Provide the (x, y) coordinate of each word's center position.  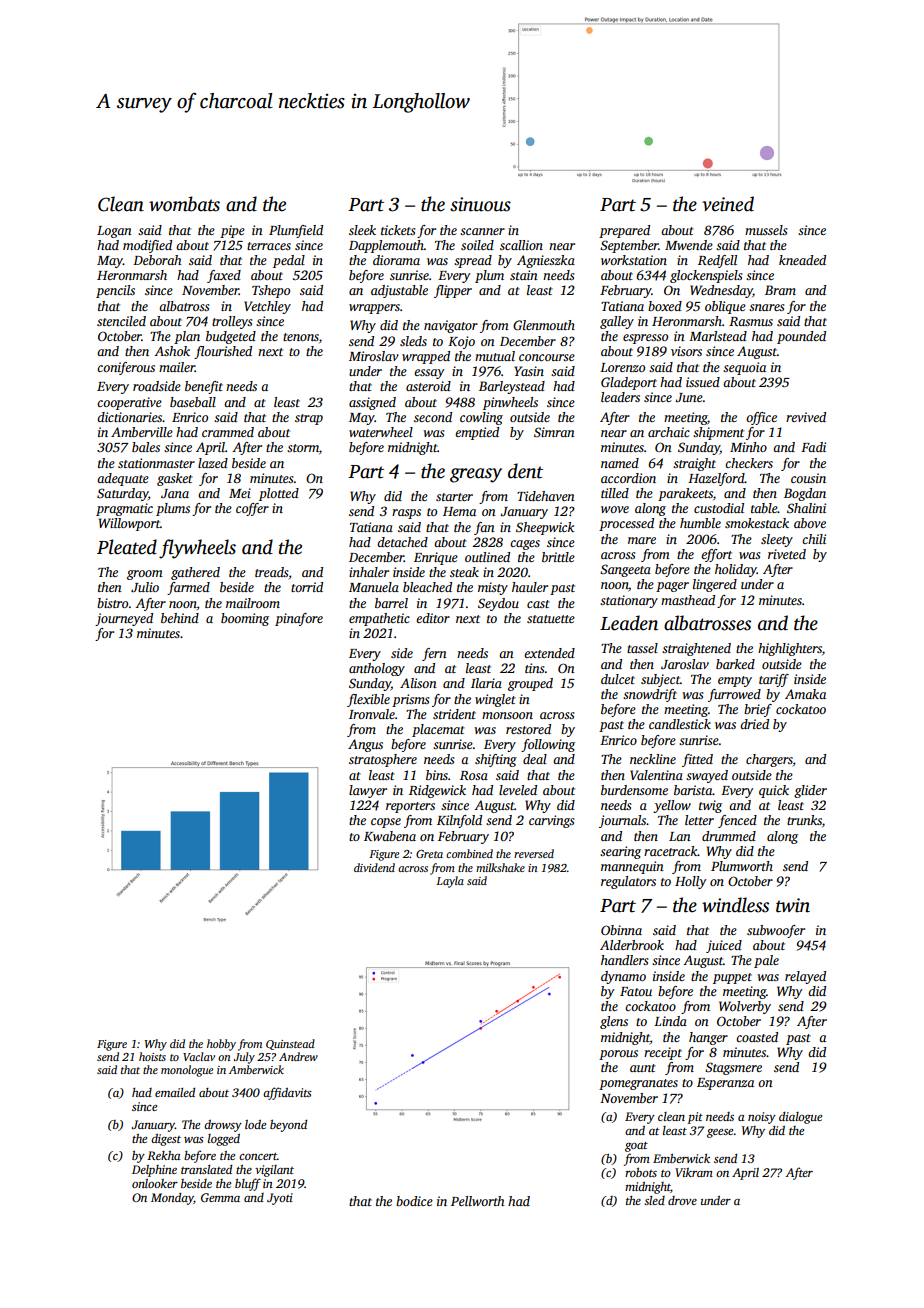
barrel (391, 603)
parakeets (685, 494)
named (620, 463)
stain (524, 275)
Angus (365, 745)
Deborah (157, 260)
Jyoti (280, 1199)
